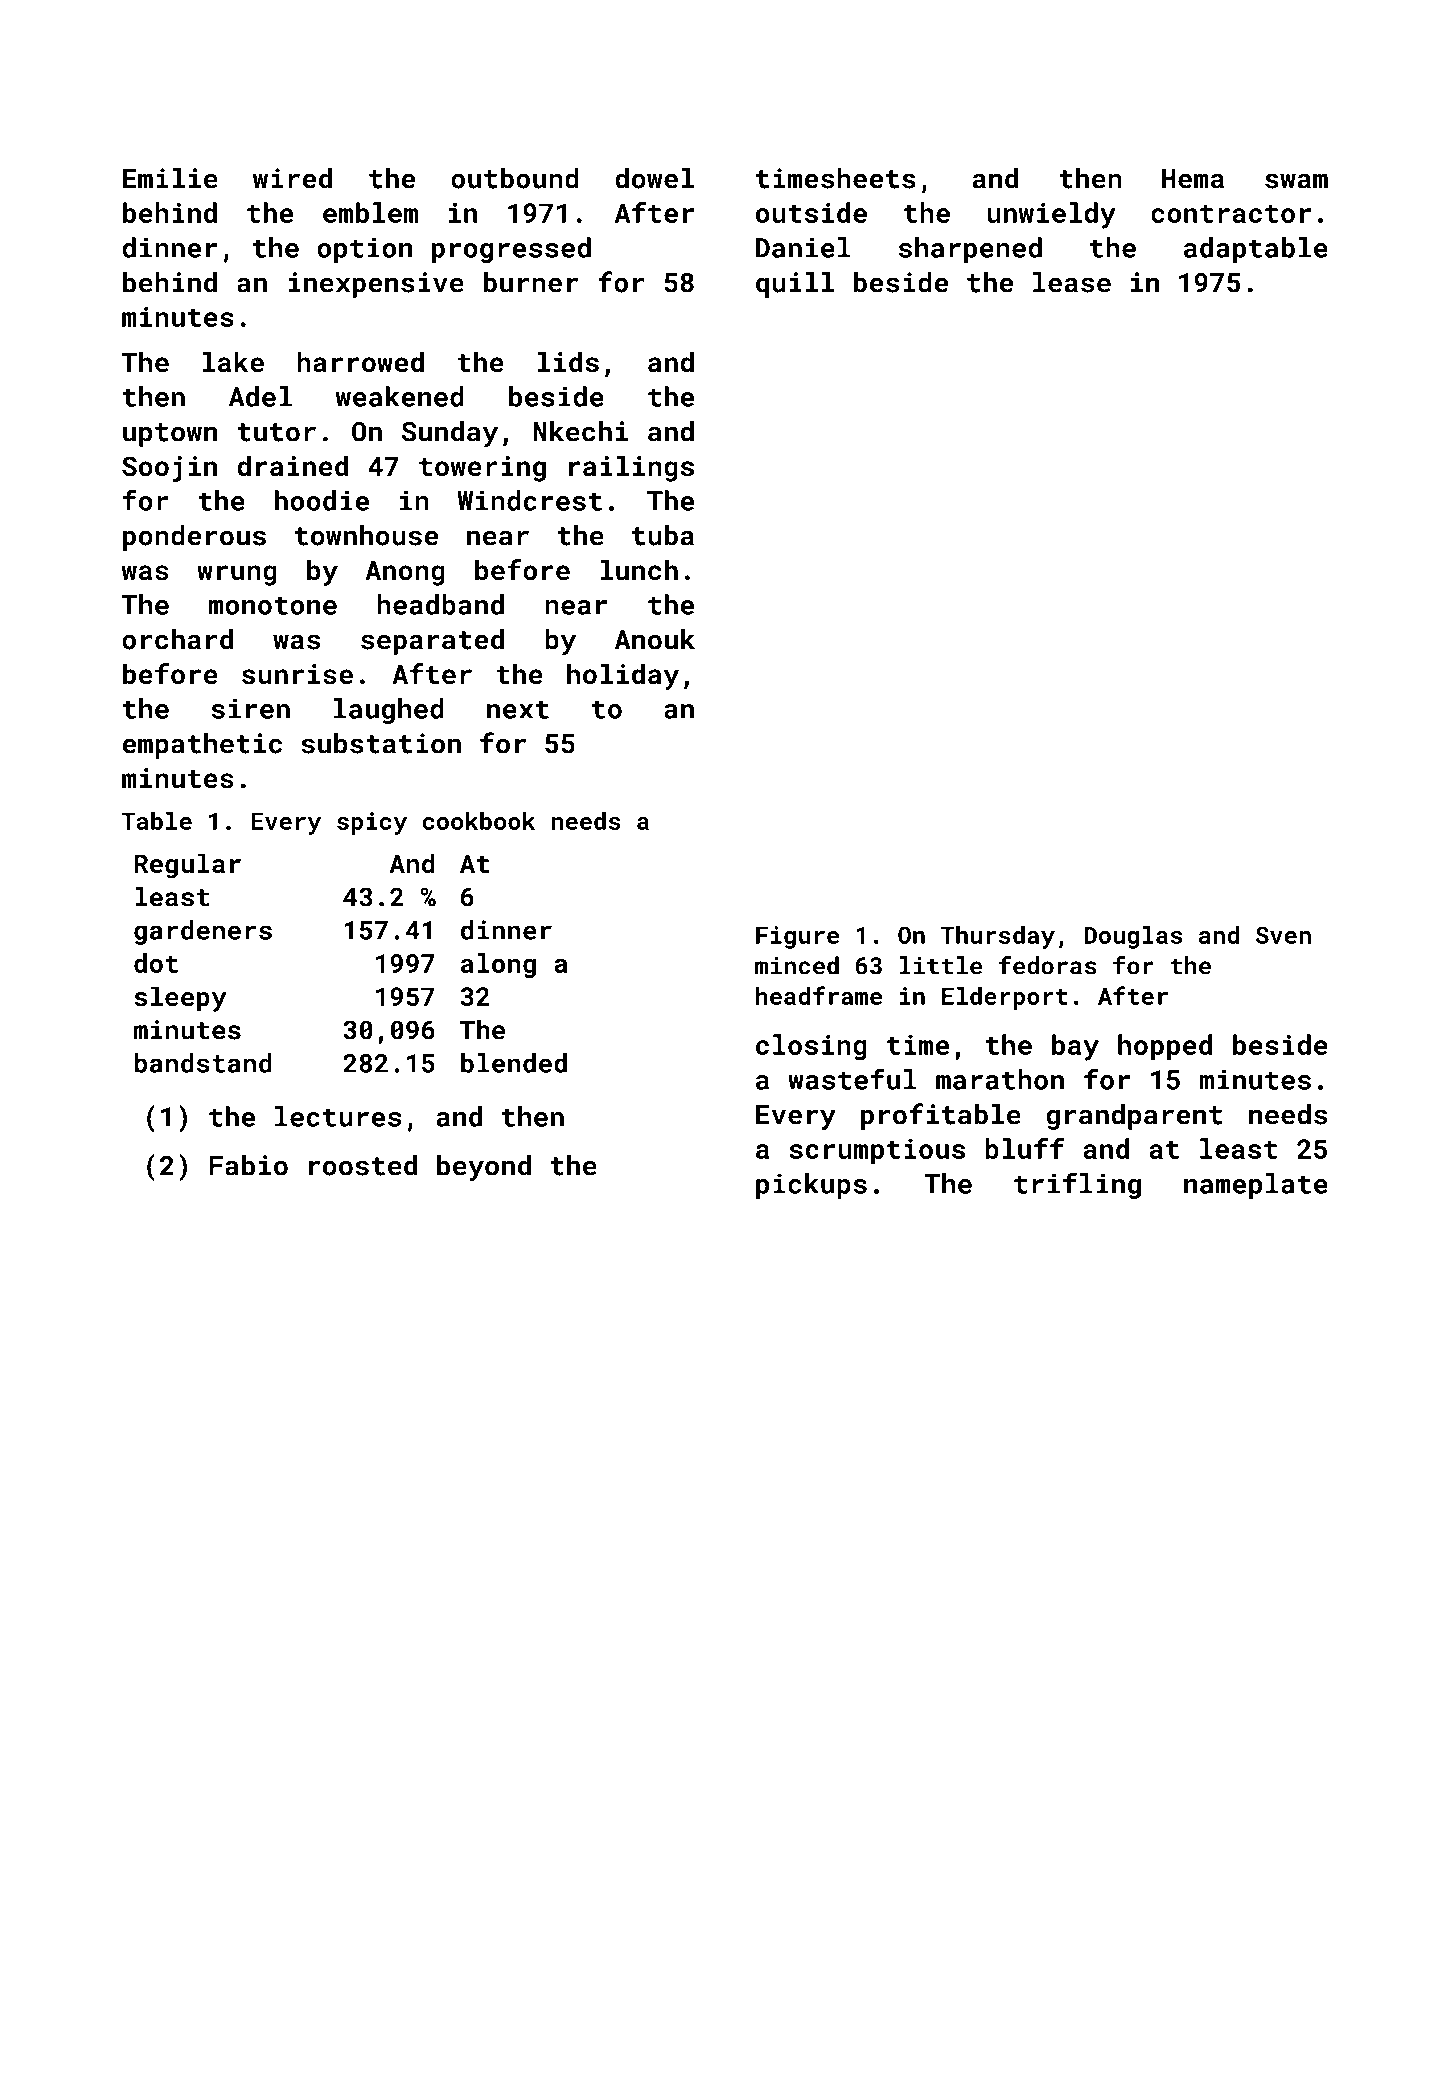  I want to click on Fabio, so click(248, 1165).
